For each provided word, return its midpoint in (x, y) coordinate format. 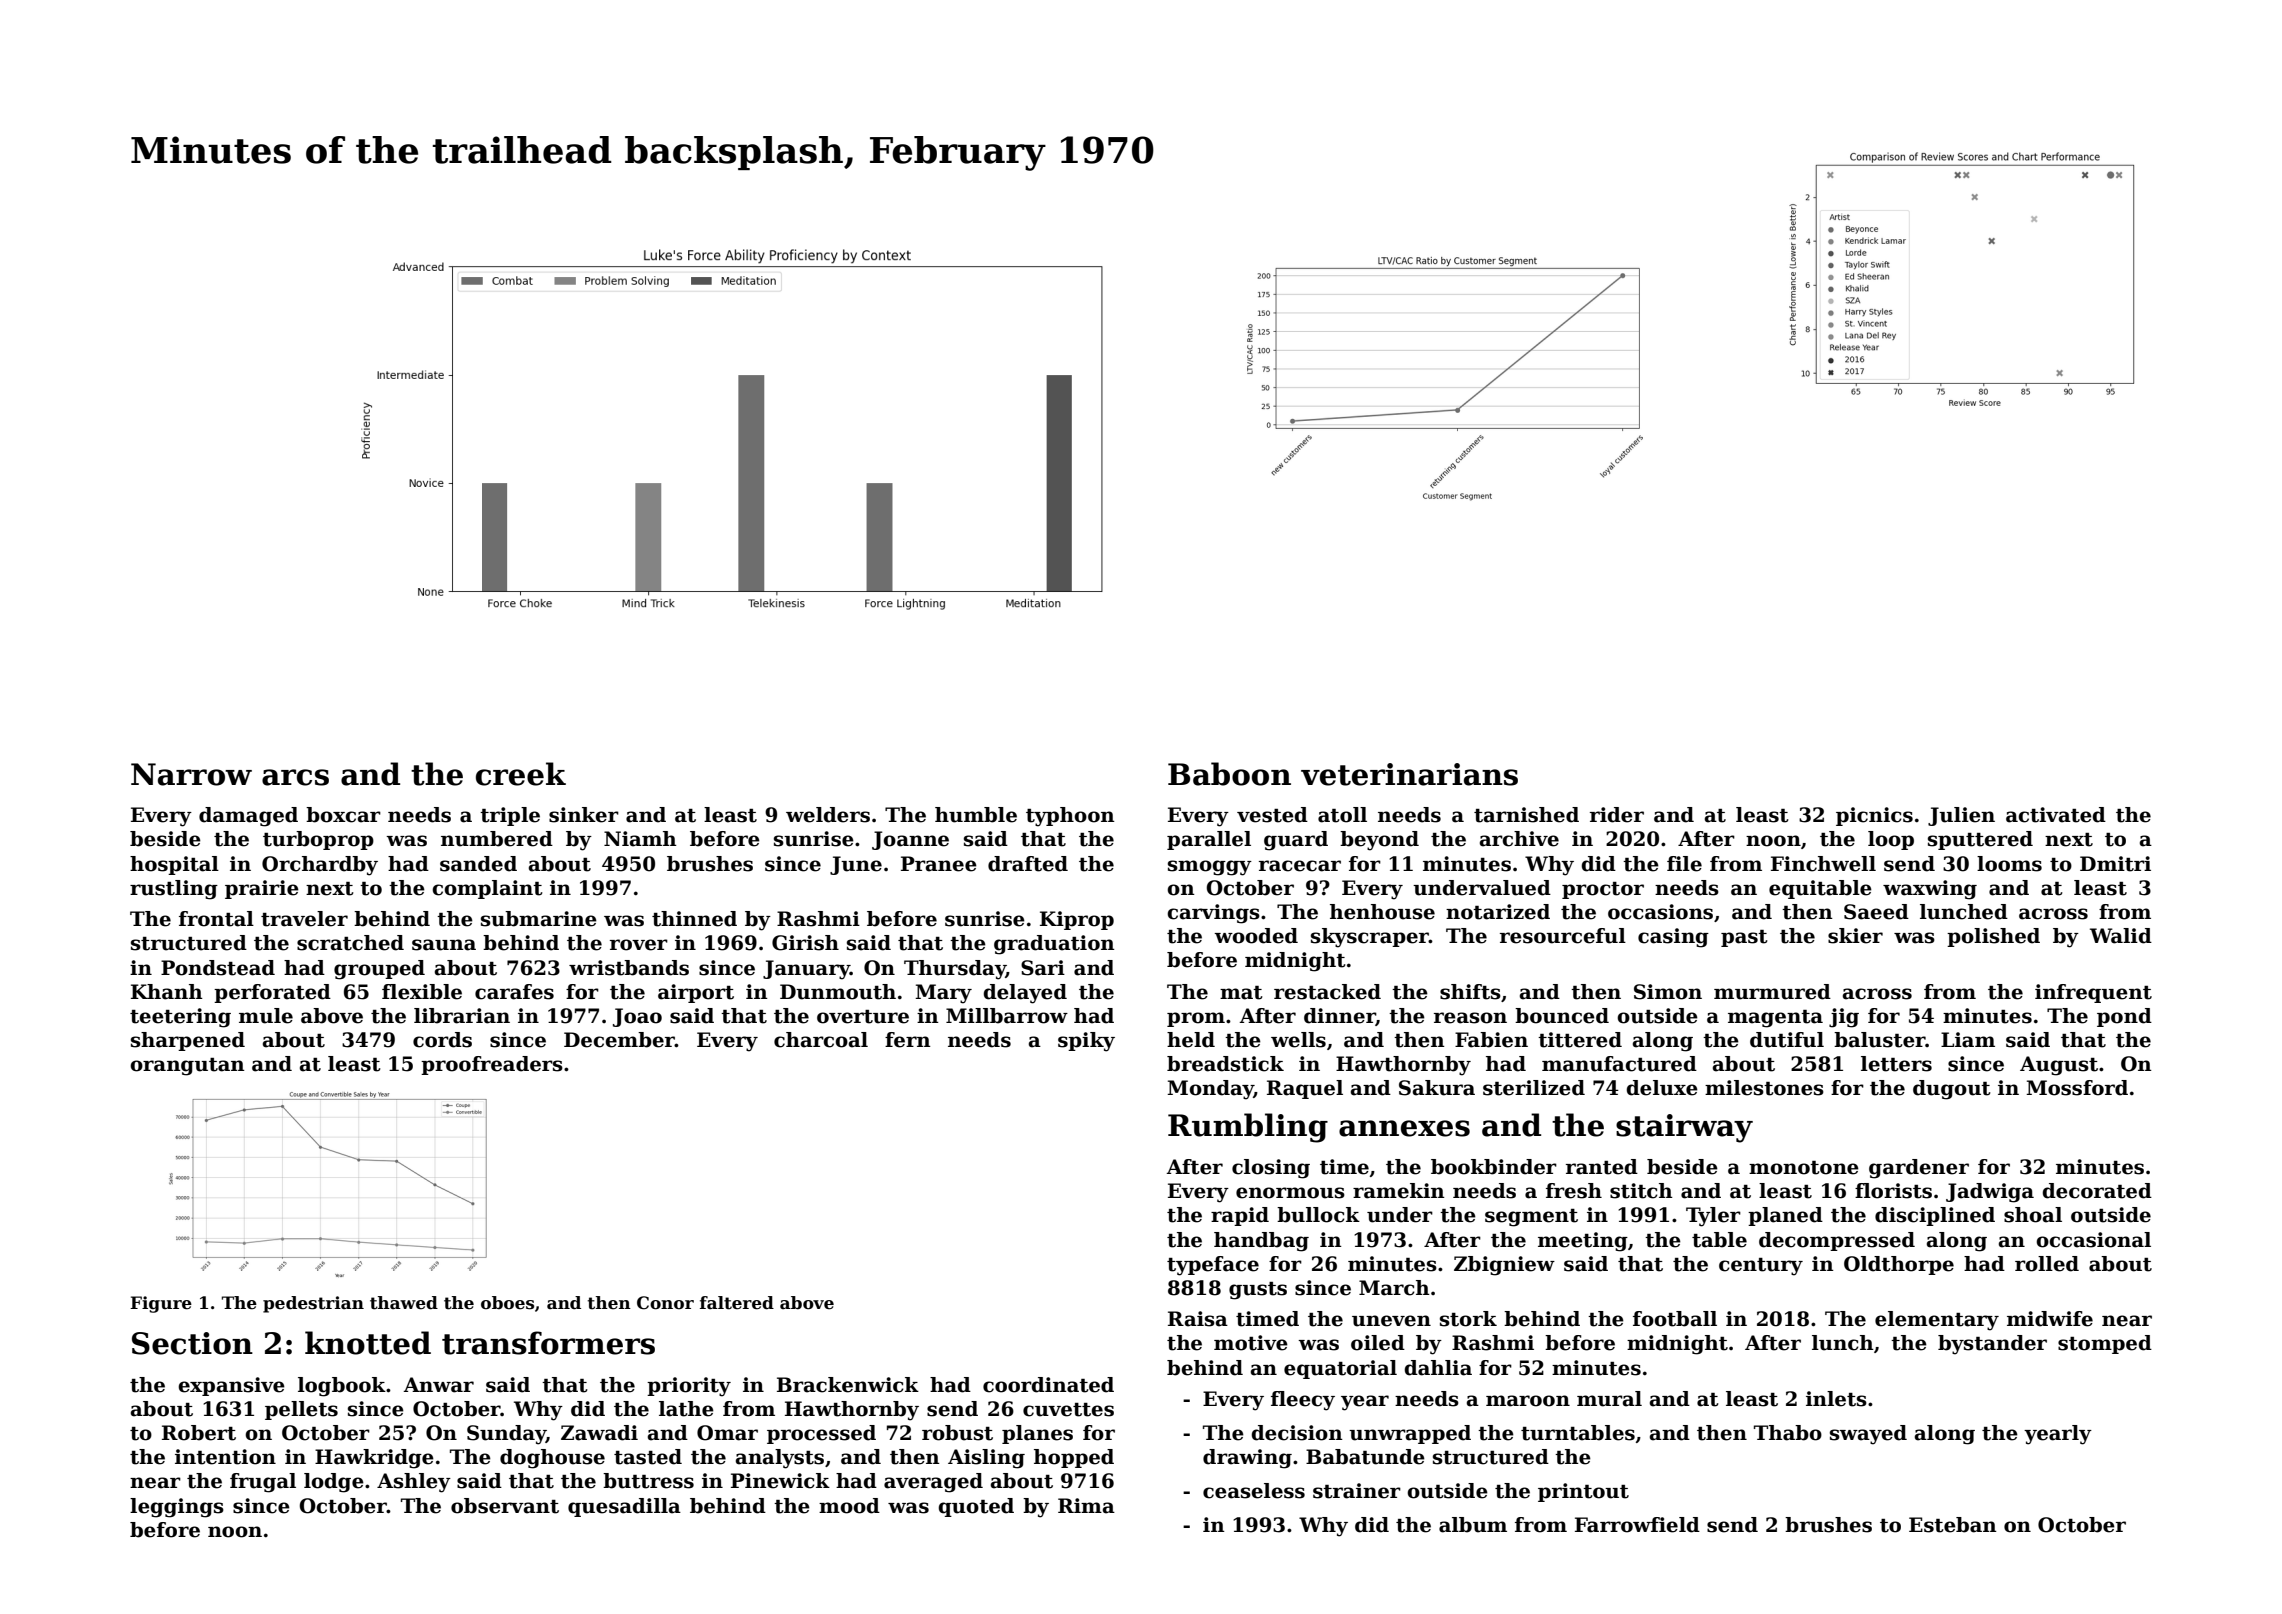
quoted (976, 1507)
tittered (1580, 1040)
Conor (665, 1303)
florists (1893, 1191)
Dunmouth (838, 992)
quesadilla (624, 1507)
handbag (1261, 1242)
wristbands (629, 968)
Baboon (1229, 774)
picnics (1874, 816)
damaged (248, 817)
